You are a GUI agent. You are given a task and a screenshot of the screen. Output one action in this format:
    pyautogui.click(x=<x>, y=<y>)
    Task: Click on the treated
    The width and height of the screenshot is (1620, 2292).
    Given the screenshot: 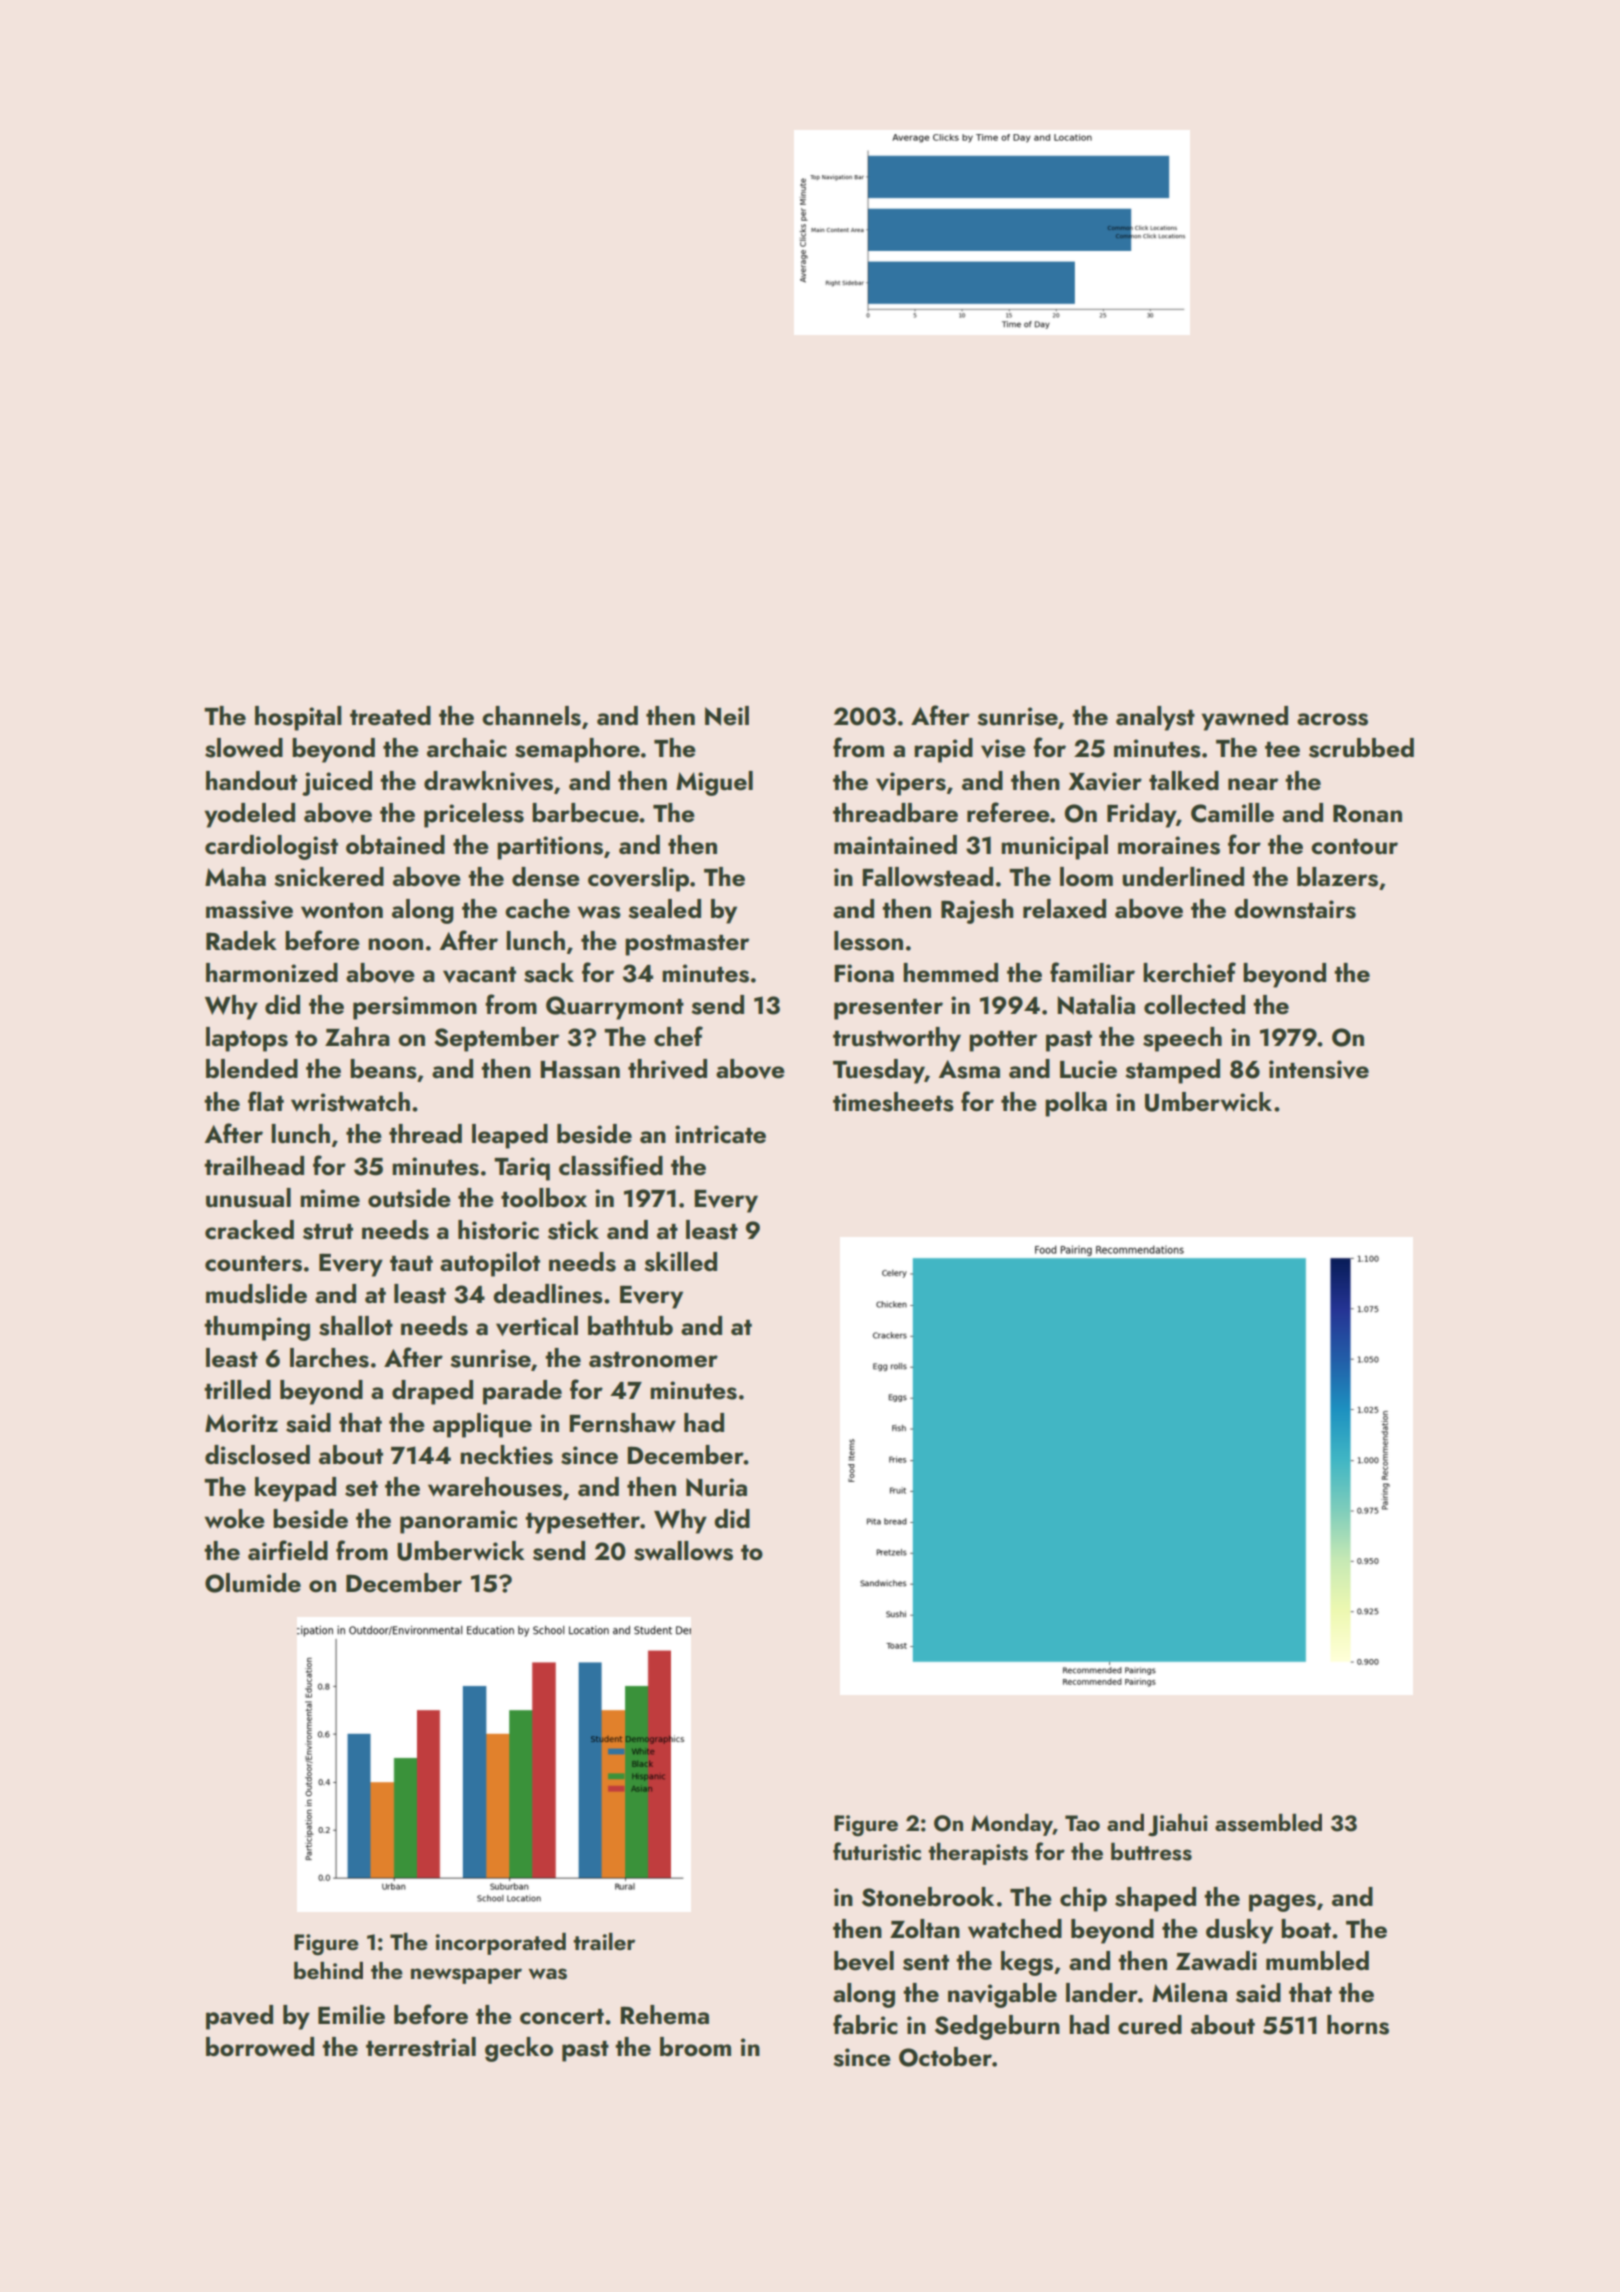 What is the action you would take?
    pyautogui.click(x=390, y=716)
